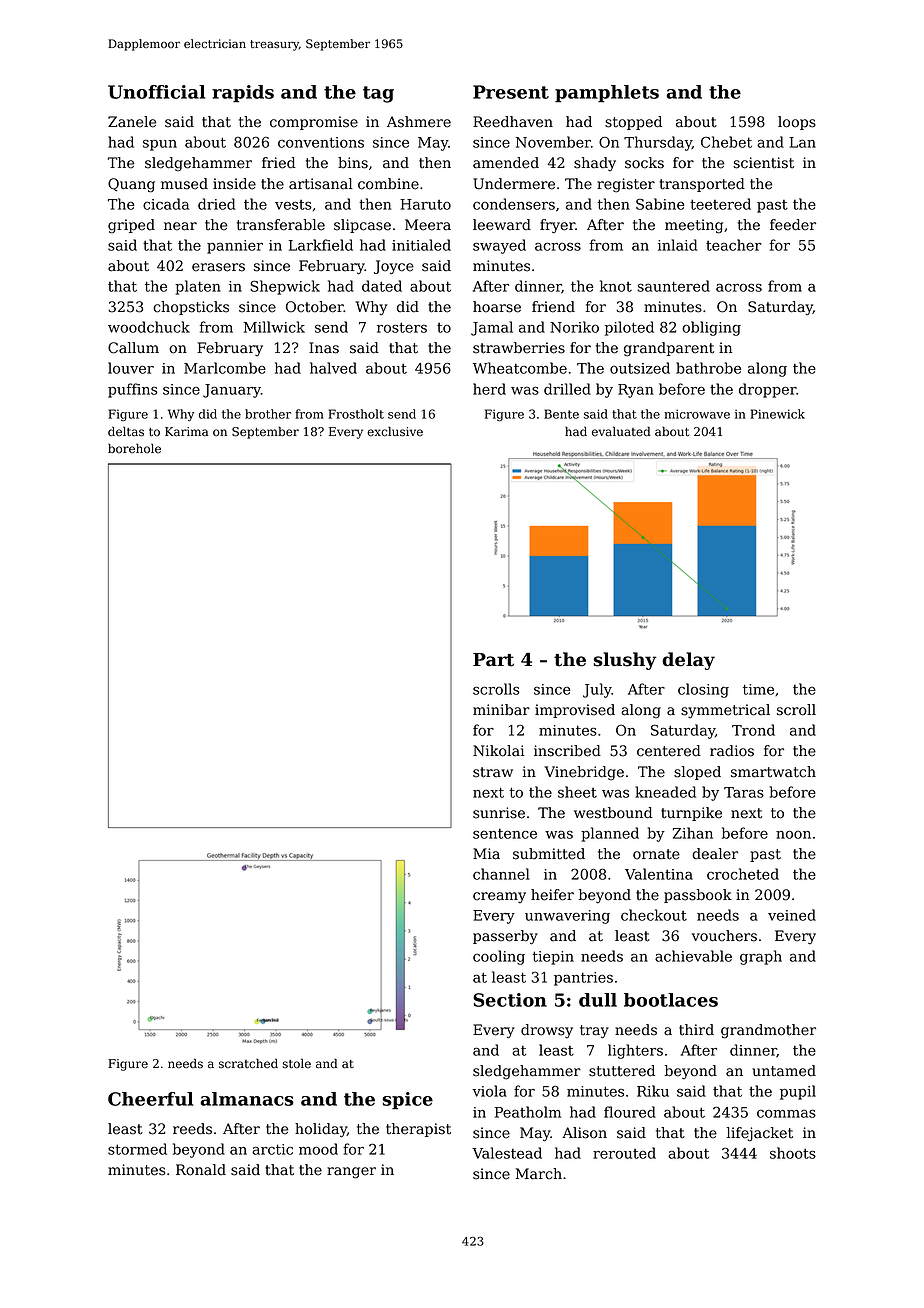  Describe the element at coordinates (243, 94) in the screenshot. I see `rapids` at that location.
